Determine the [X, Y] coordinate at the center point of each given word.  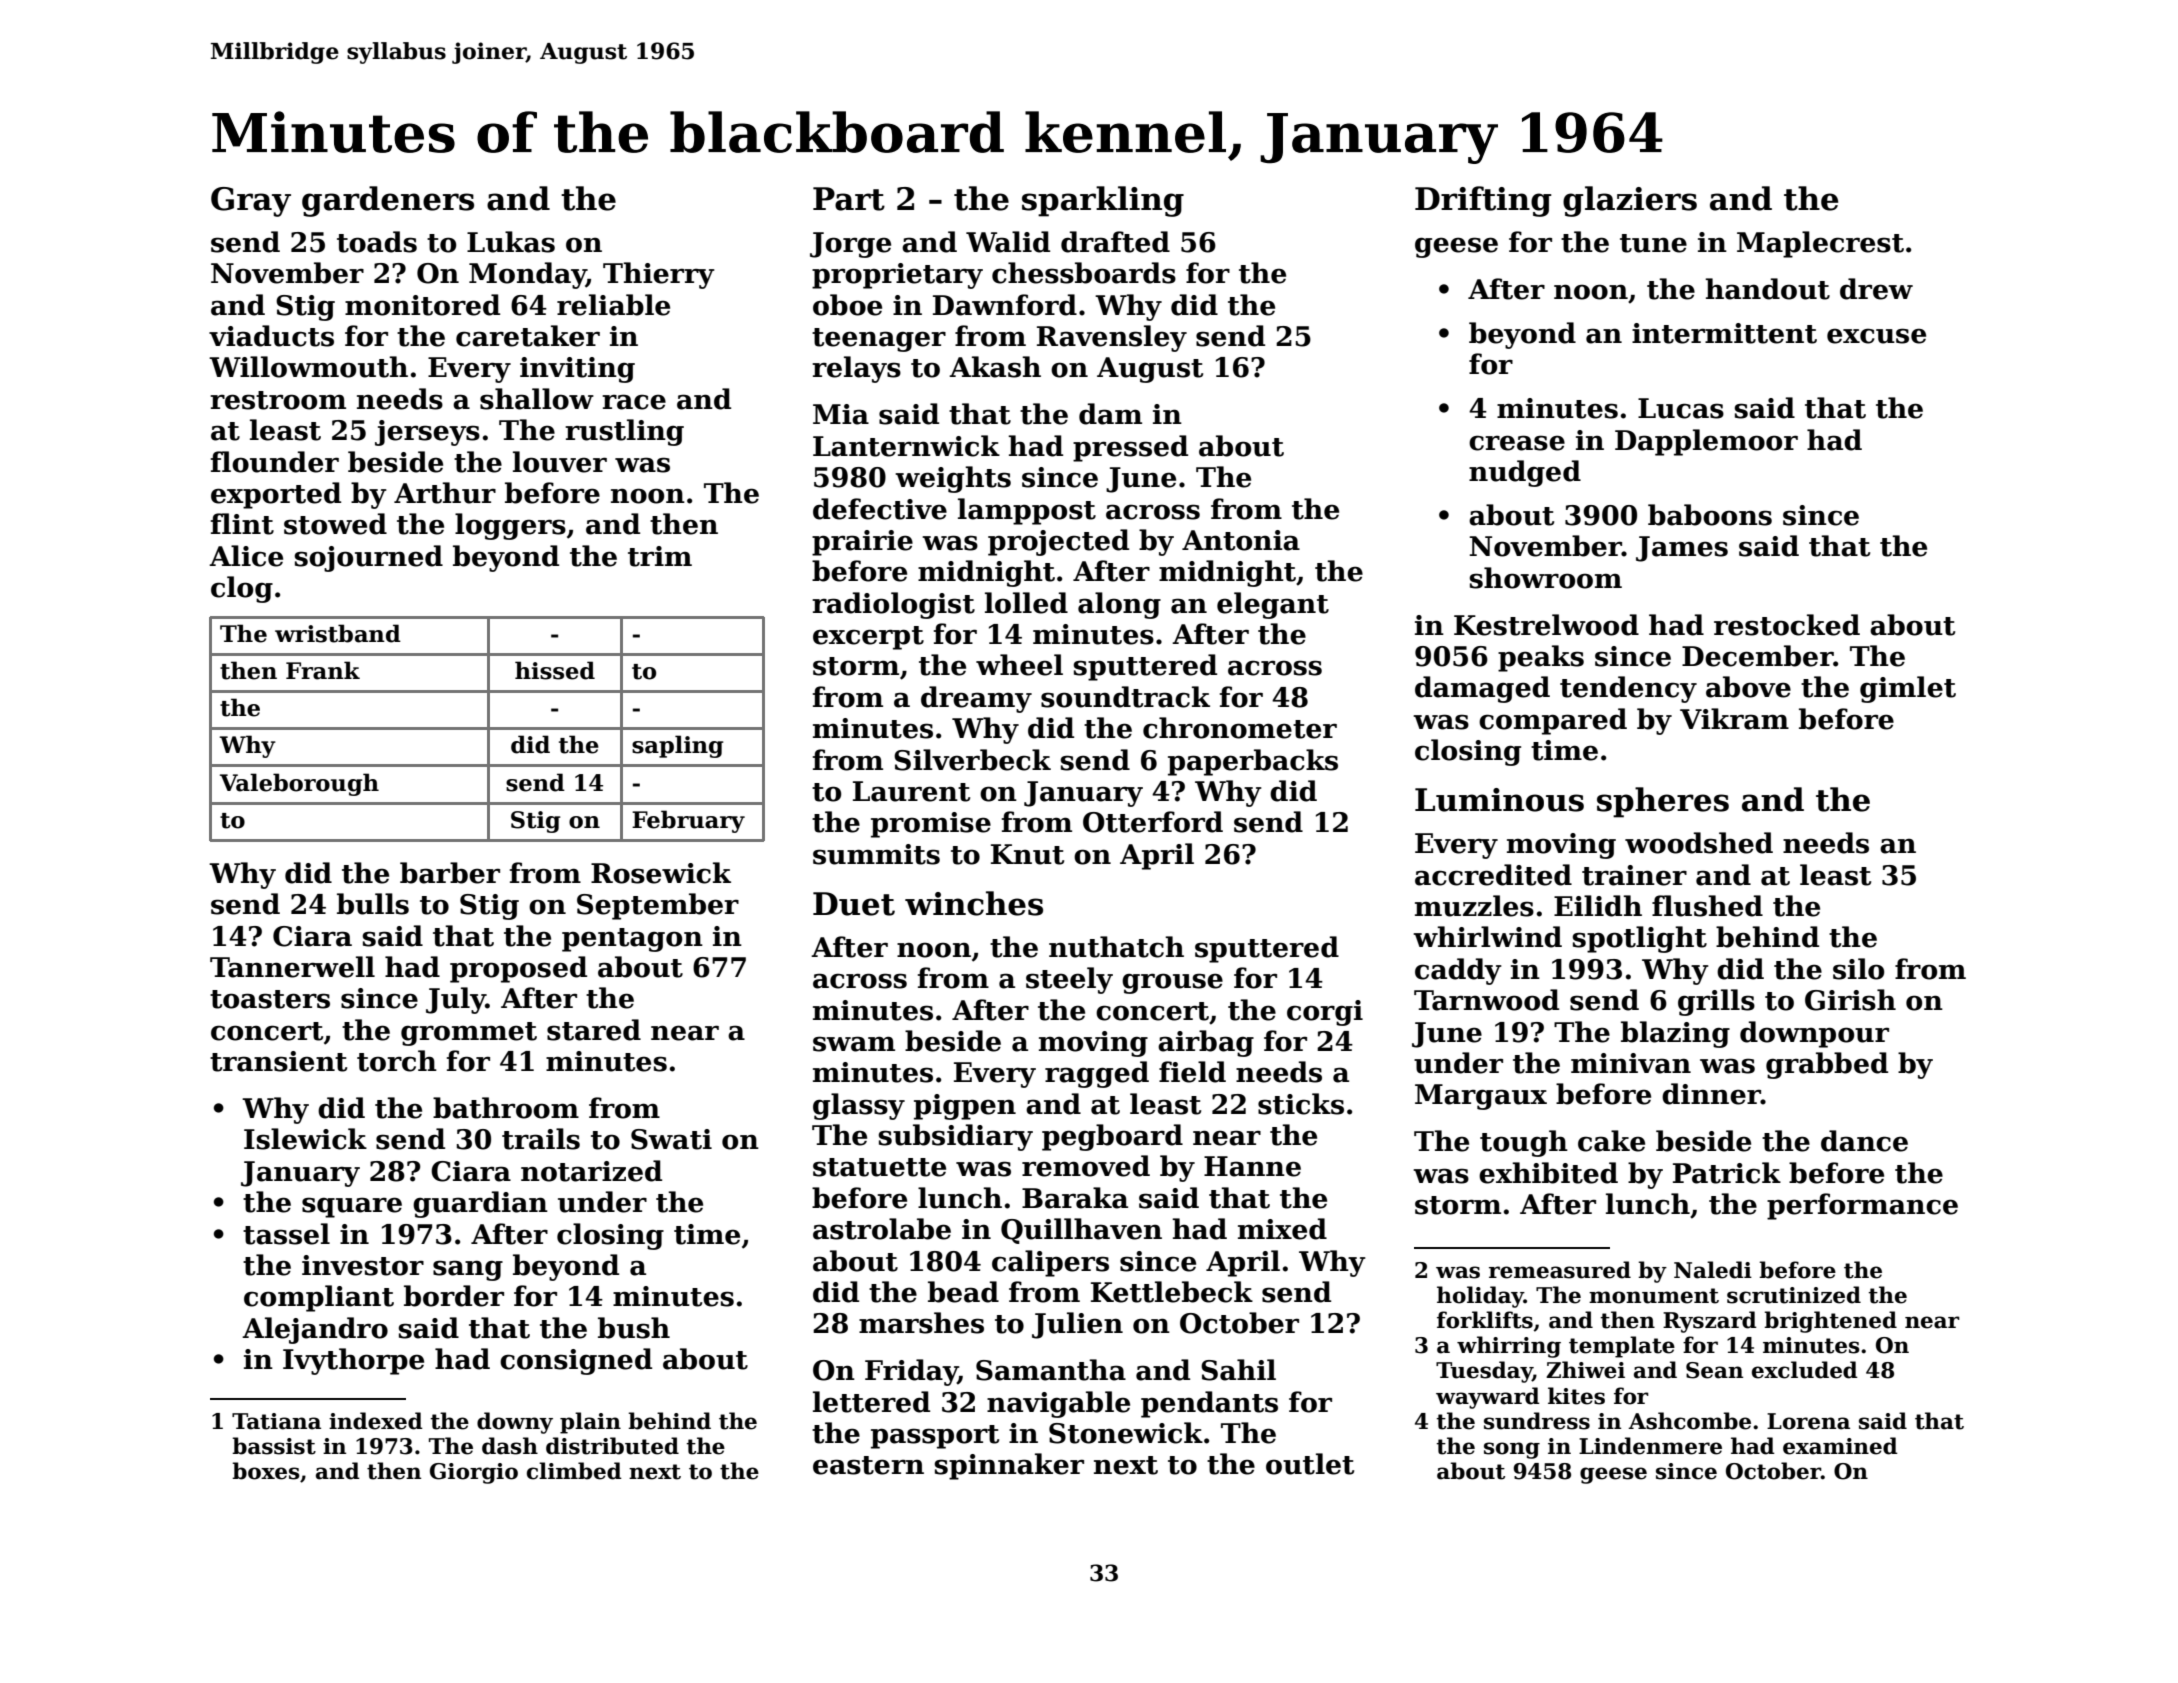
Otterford [1153, 822]
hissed [555, 670]
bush [634, 1328]
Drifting [1483, 201]
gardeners [388, 201]
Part [849, 199]
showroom [1546, 578]
